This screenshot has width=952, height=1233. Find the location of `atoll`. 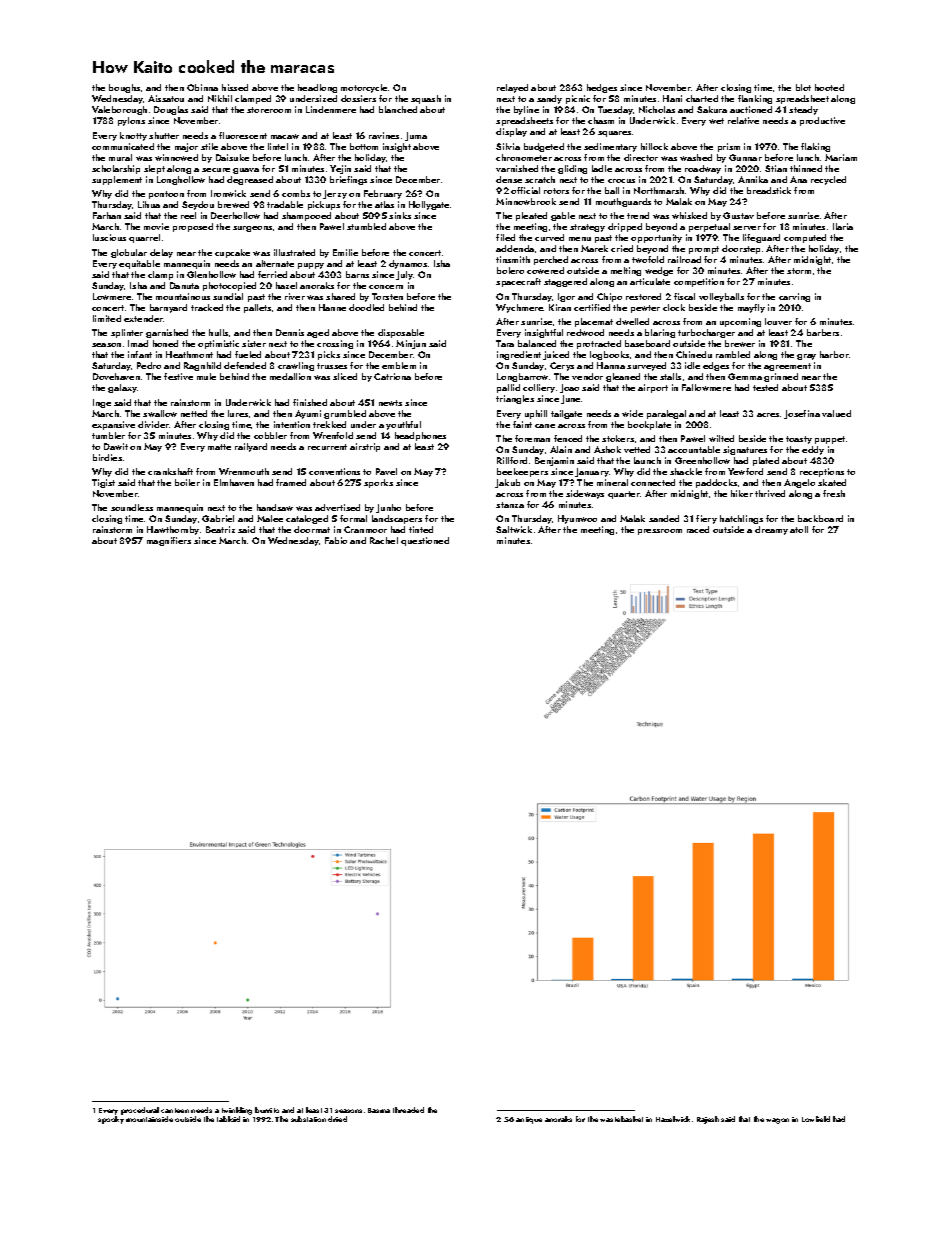

atoll is located at coordinates (799, 529).
